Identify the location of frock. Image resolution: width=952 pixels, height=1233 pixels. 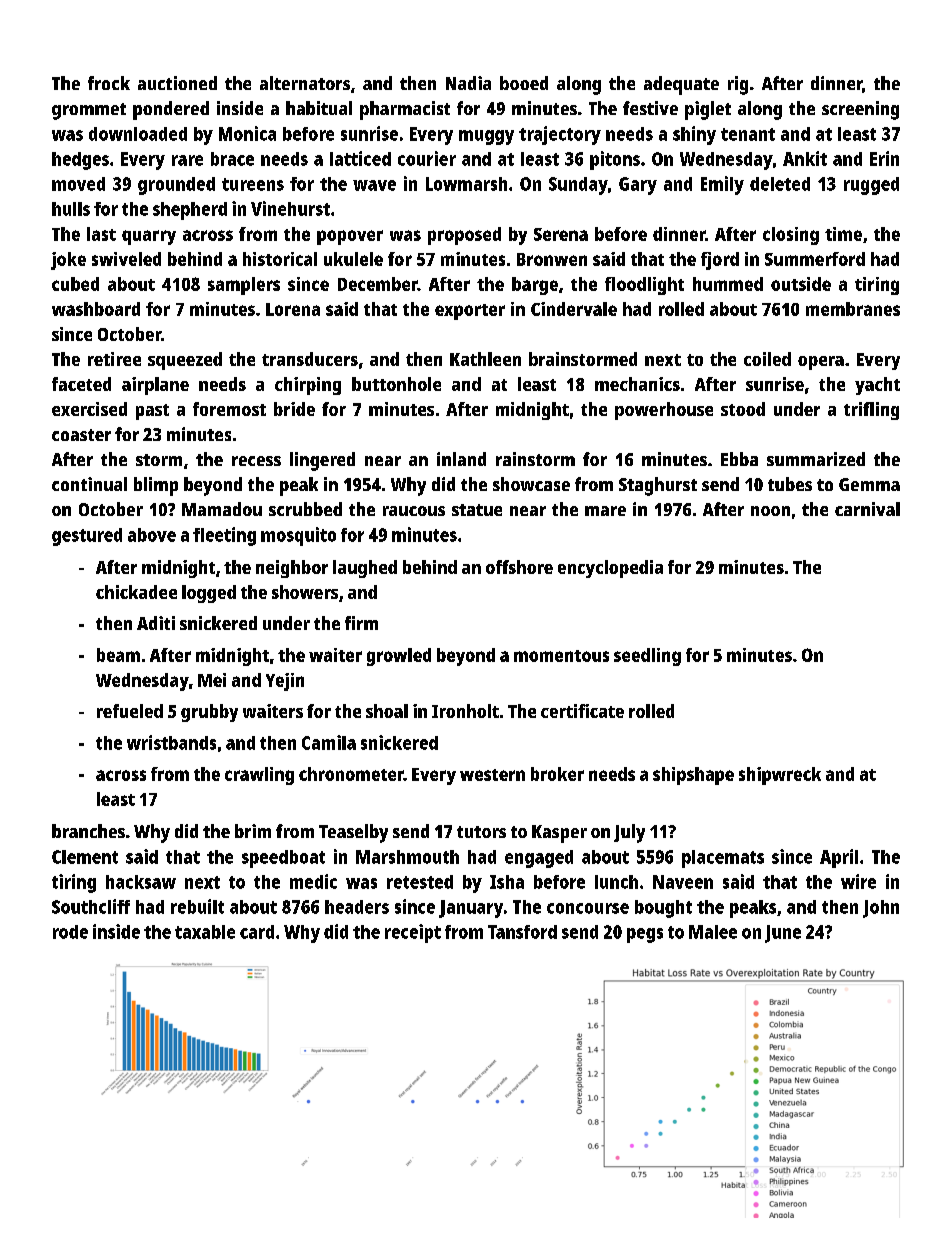
(109, 83).
